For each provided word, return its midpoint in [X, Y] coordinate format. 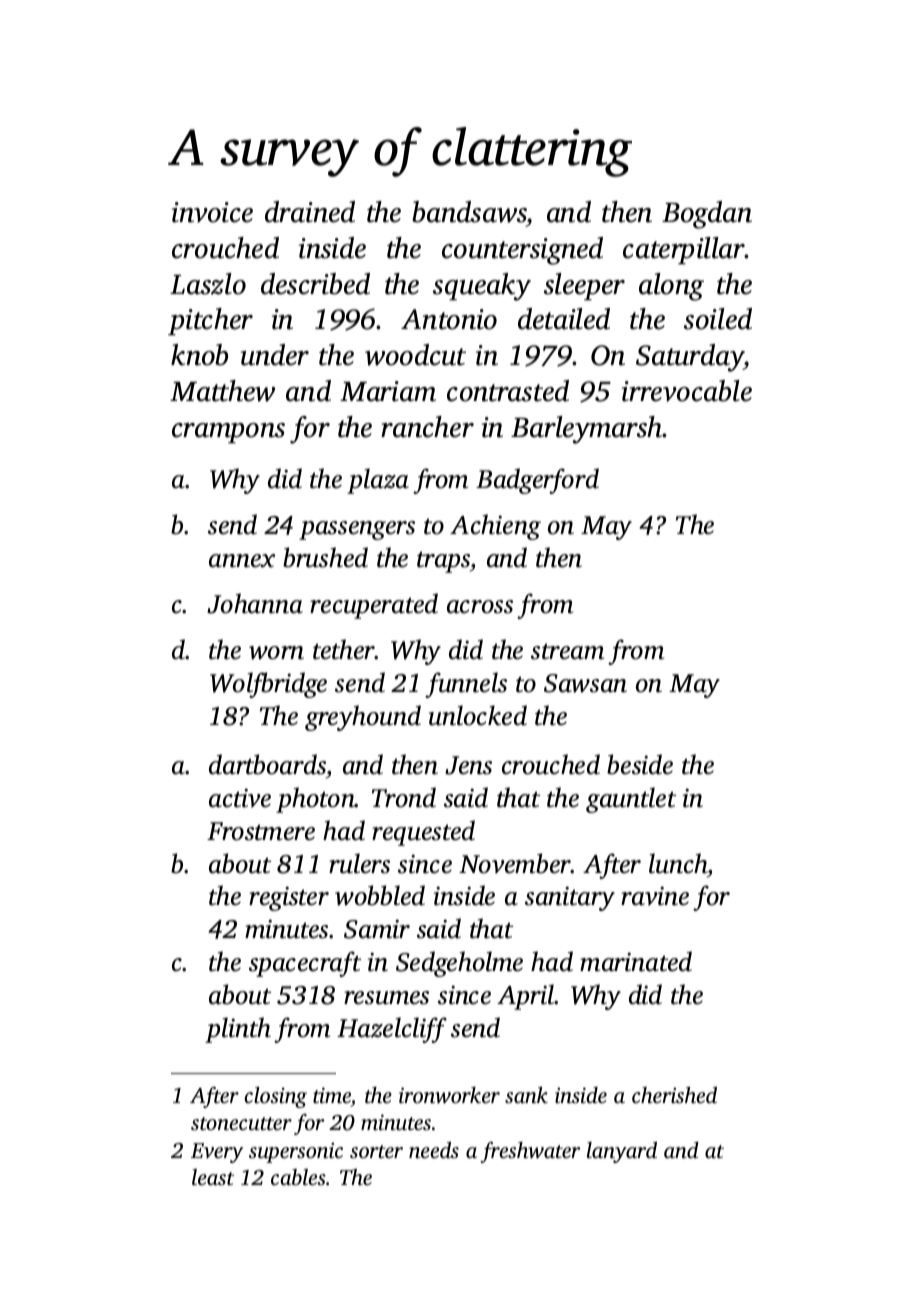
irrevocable [687, 391]
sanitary [570, 898]
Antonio [449, 319]
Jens [468, 765]
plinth [238, 1030]
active [240, 798]
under [275, 355]
